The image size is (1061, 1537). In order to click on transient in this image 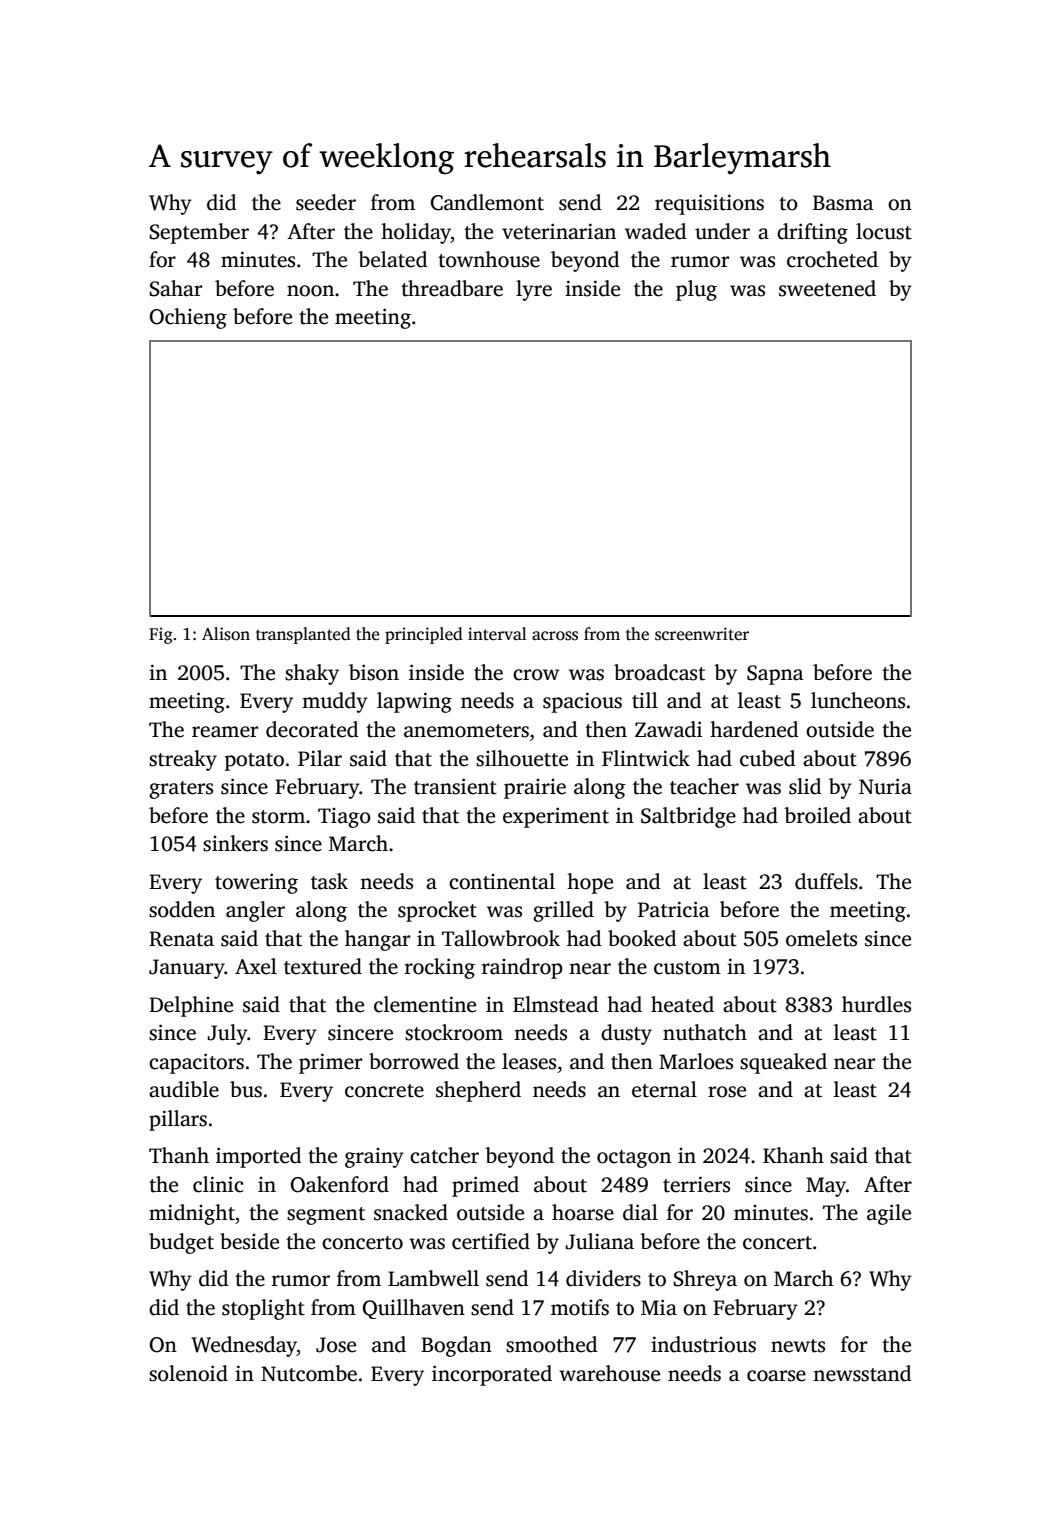, I will do `click(455, 786)`.
